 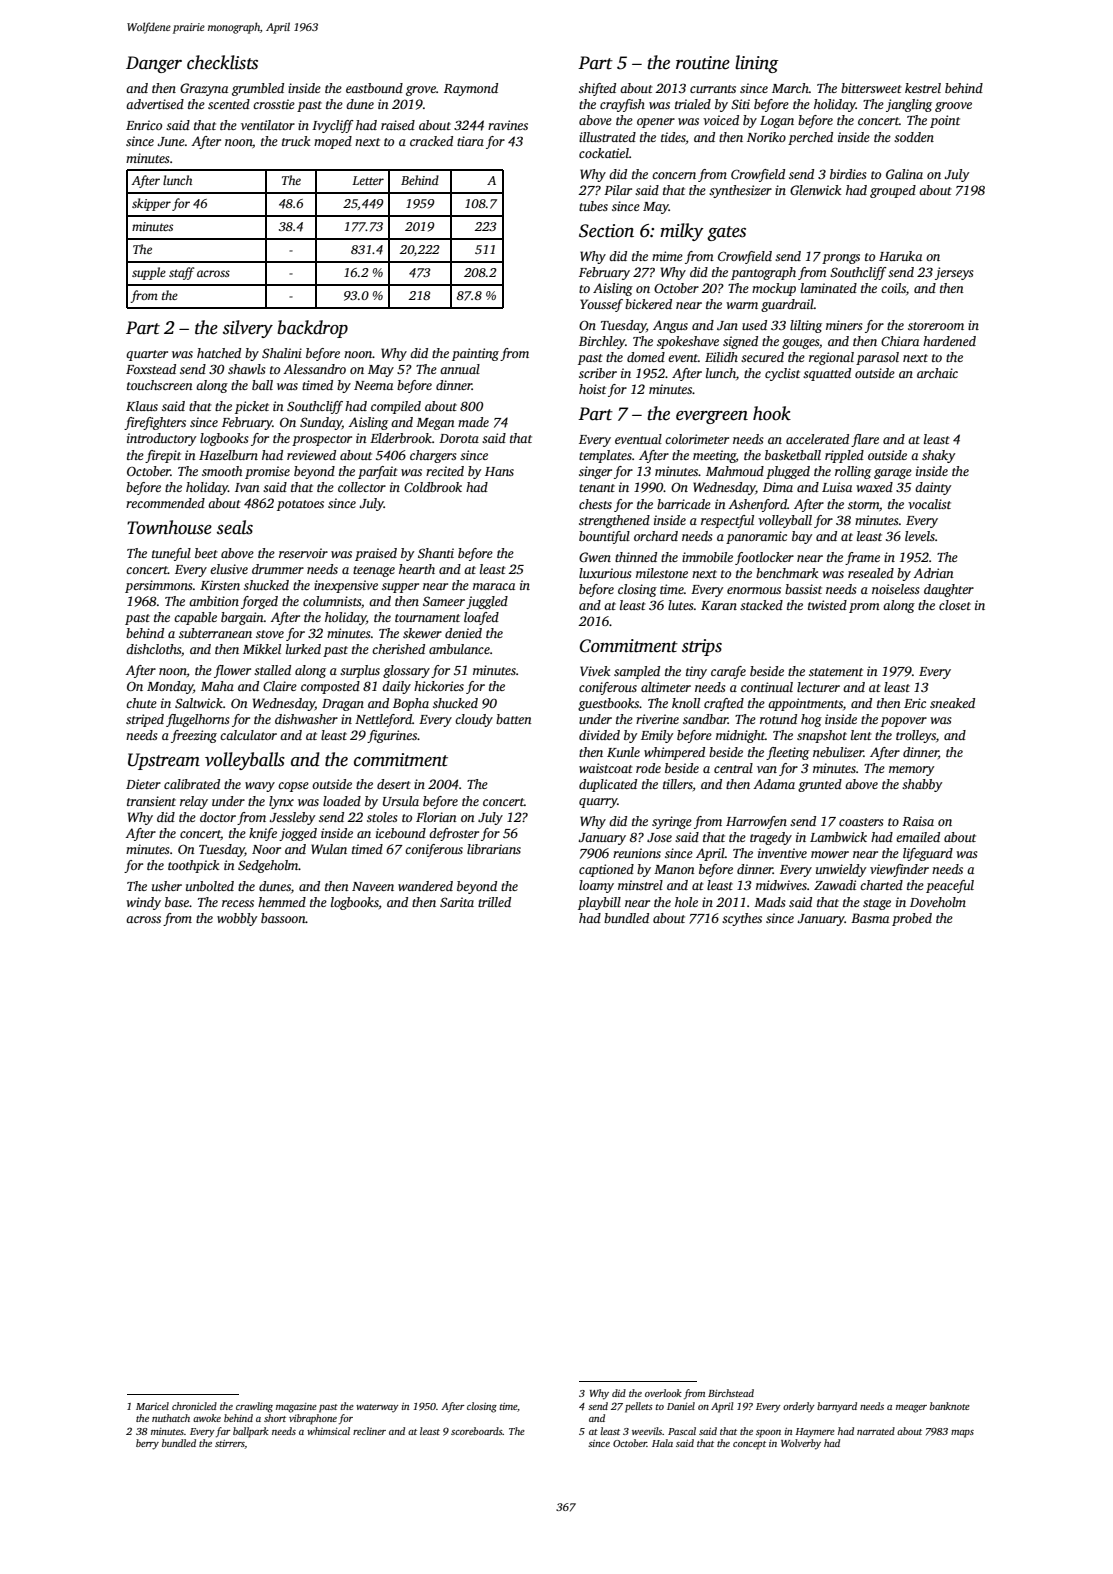 I want to click on Dima, so click(x=778, y=487).
